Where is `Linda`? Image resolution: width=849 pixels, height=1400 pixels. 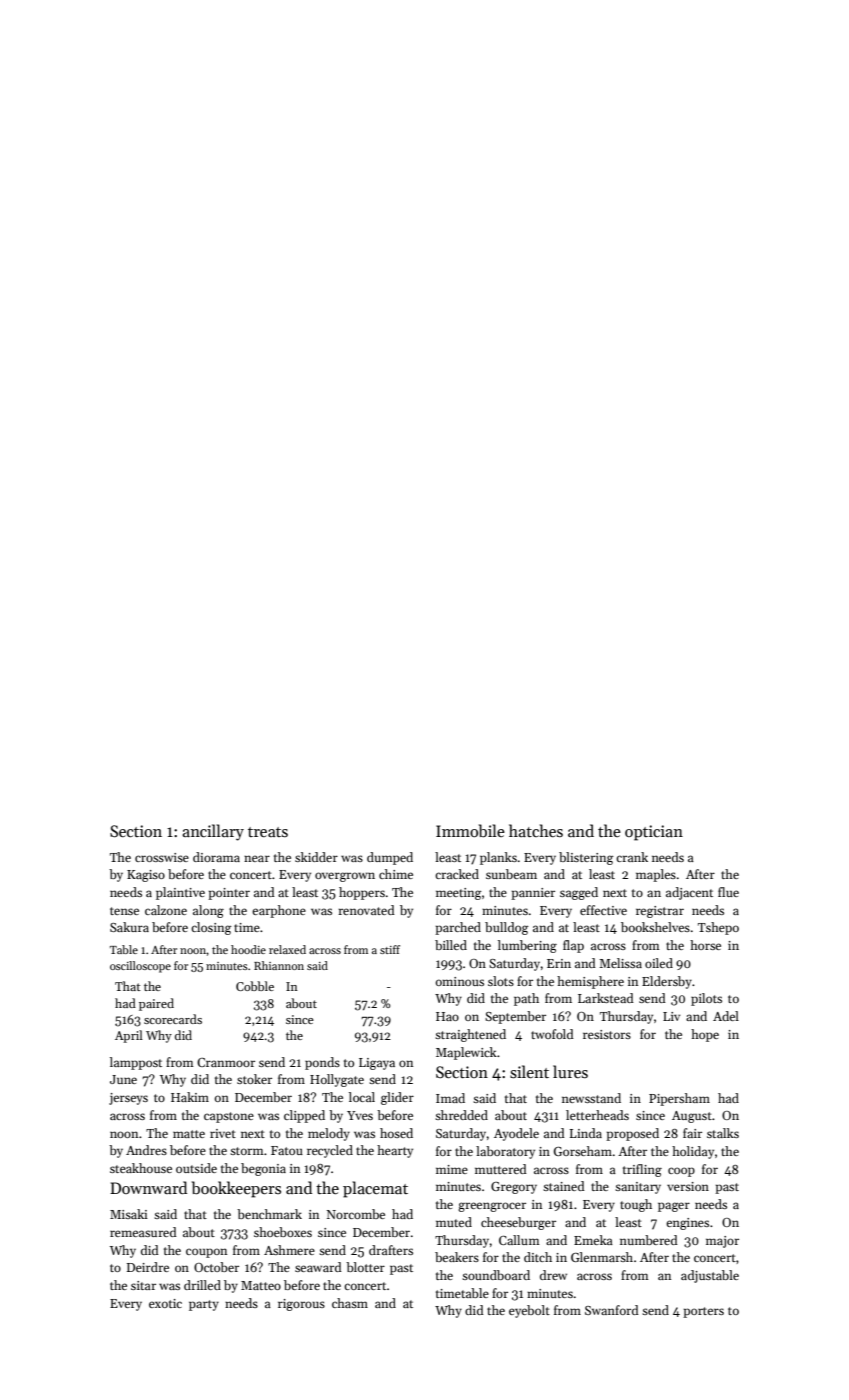 Linda is located at coordinates (586, 1133).
